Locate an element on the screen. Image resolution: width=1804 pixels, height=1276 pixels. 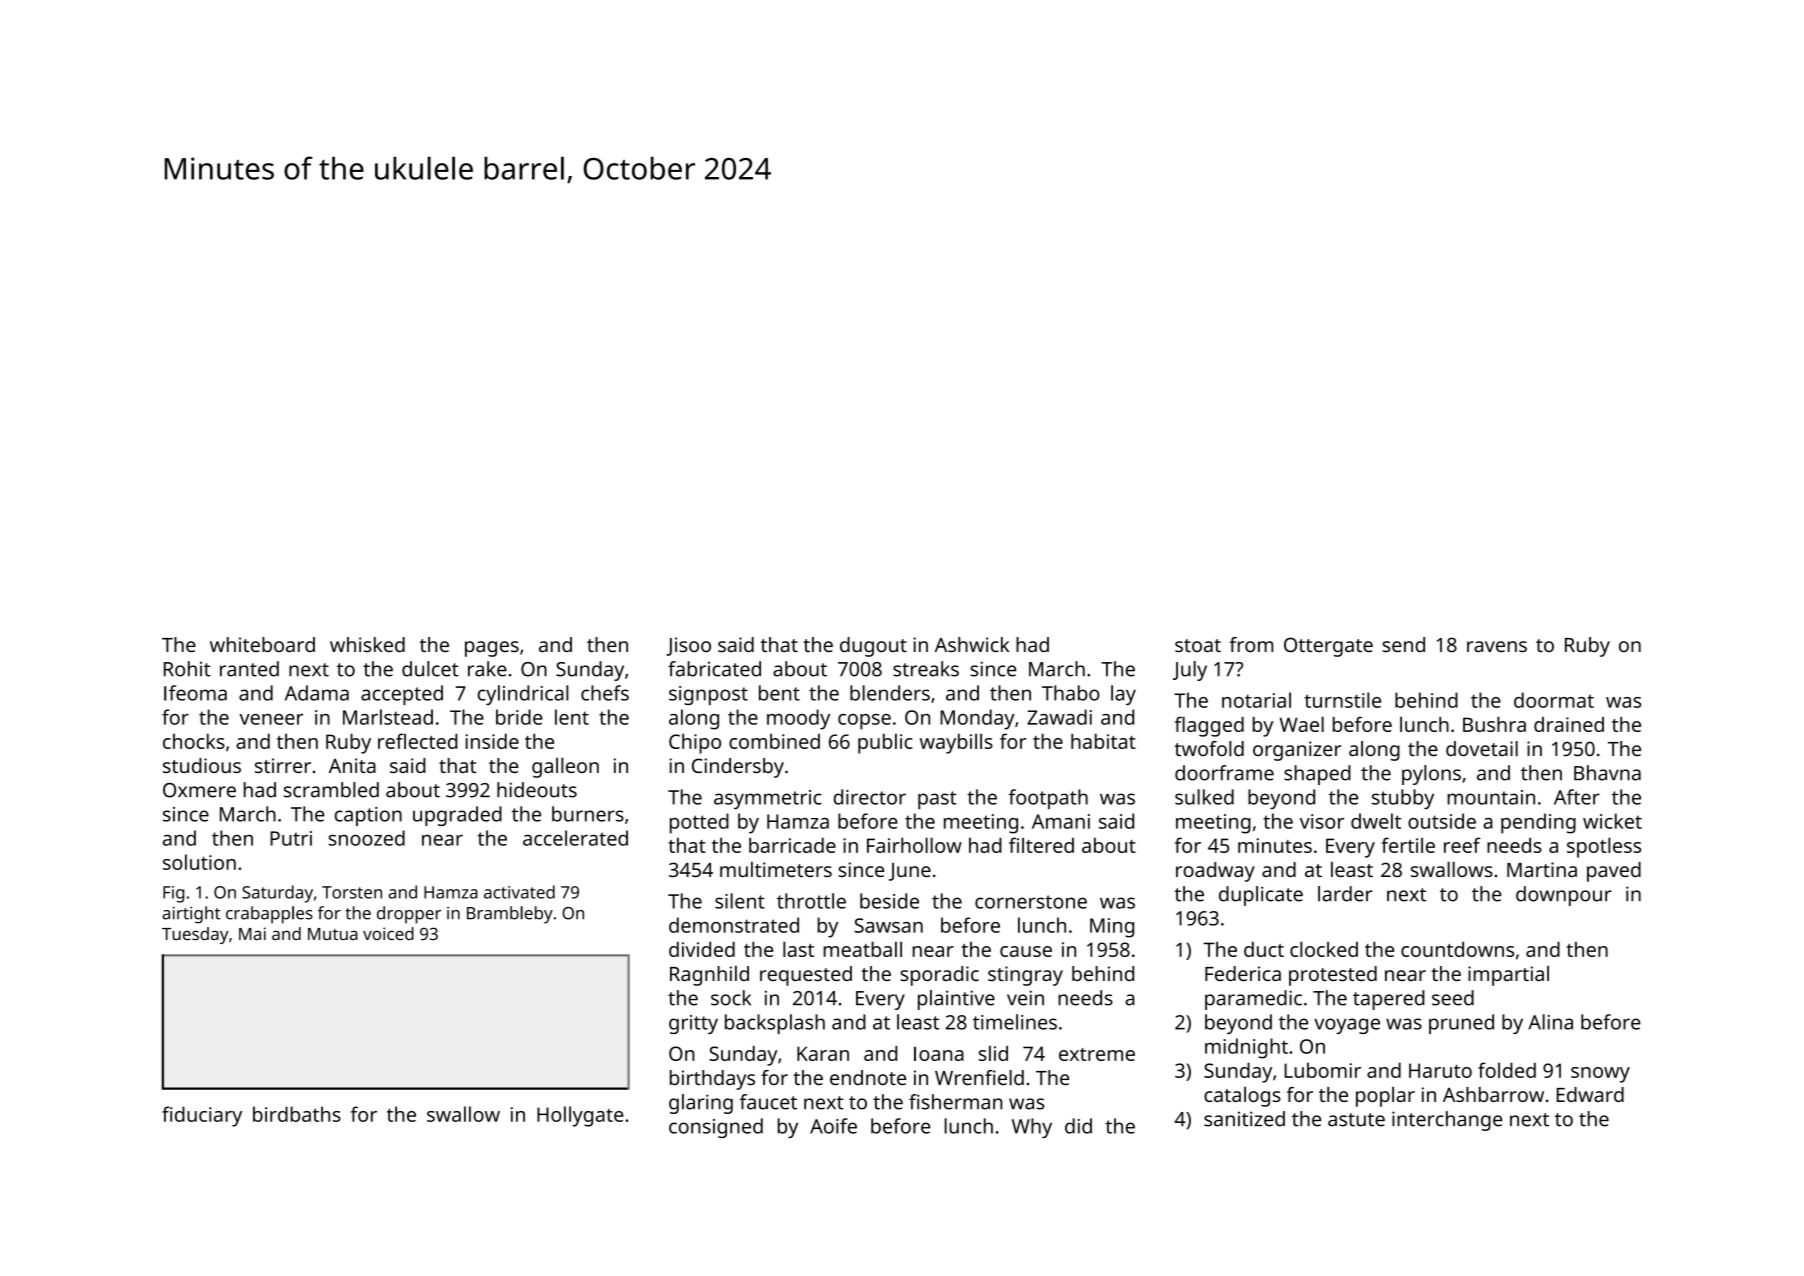
seed is located at coordinates (1453, 998).
